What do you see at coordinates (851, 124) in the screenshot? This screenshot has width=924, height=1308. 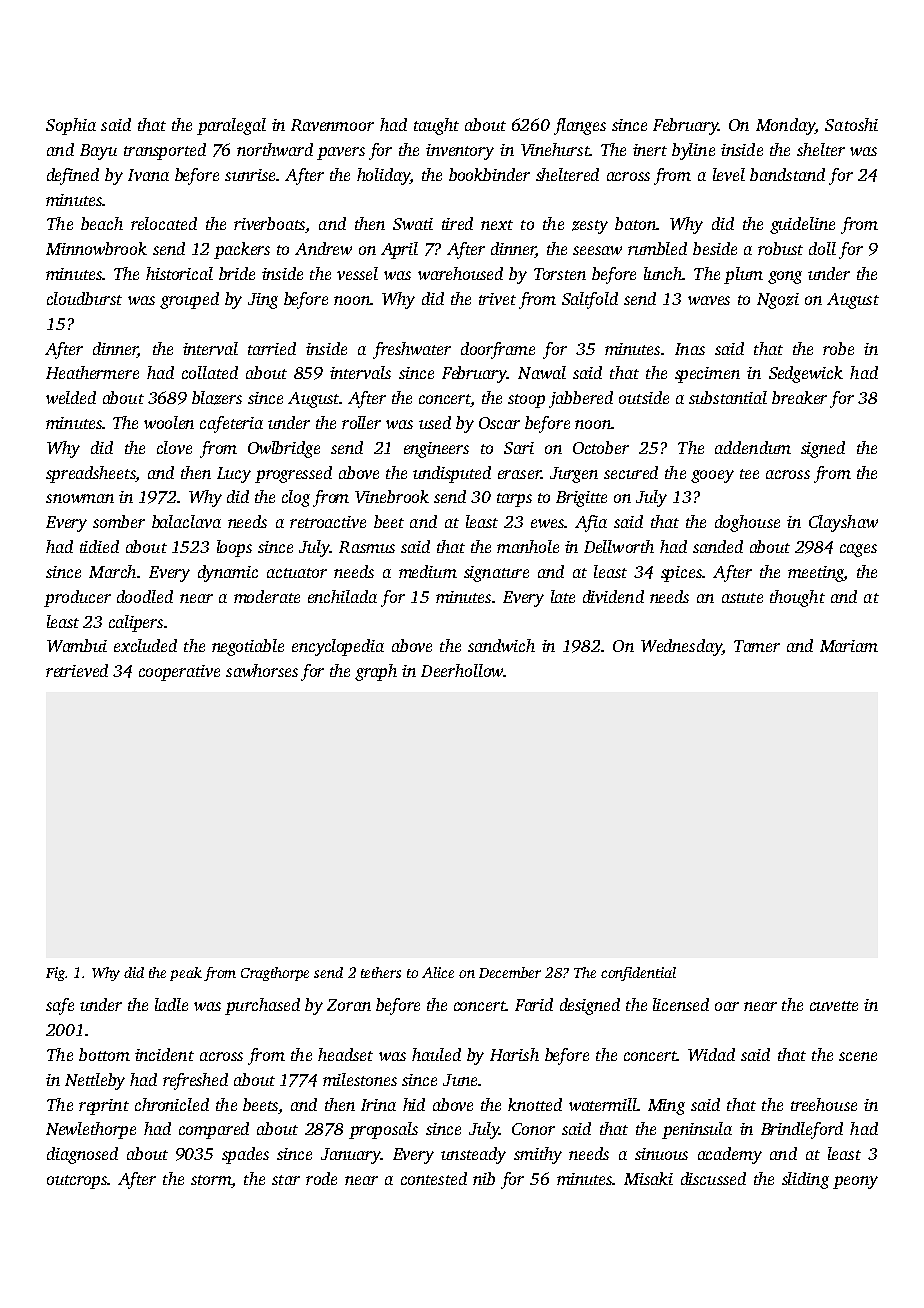 I see `Satoshi` at bounding box center [851, 124].
